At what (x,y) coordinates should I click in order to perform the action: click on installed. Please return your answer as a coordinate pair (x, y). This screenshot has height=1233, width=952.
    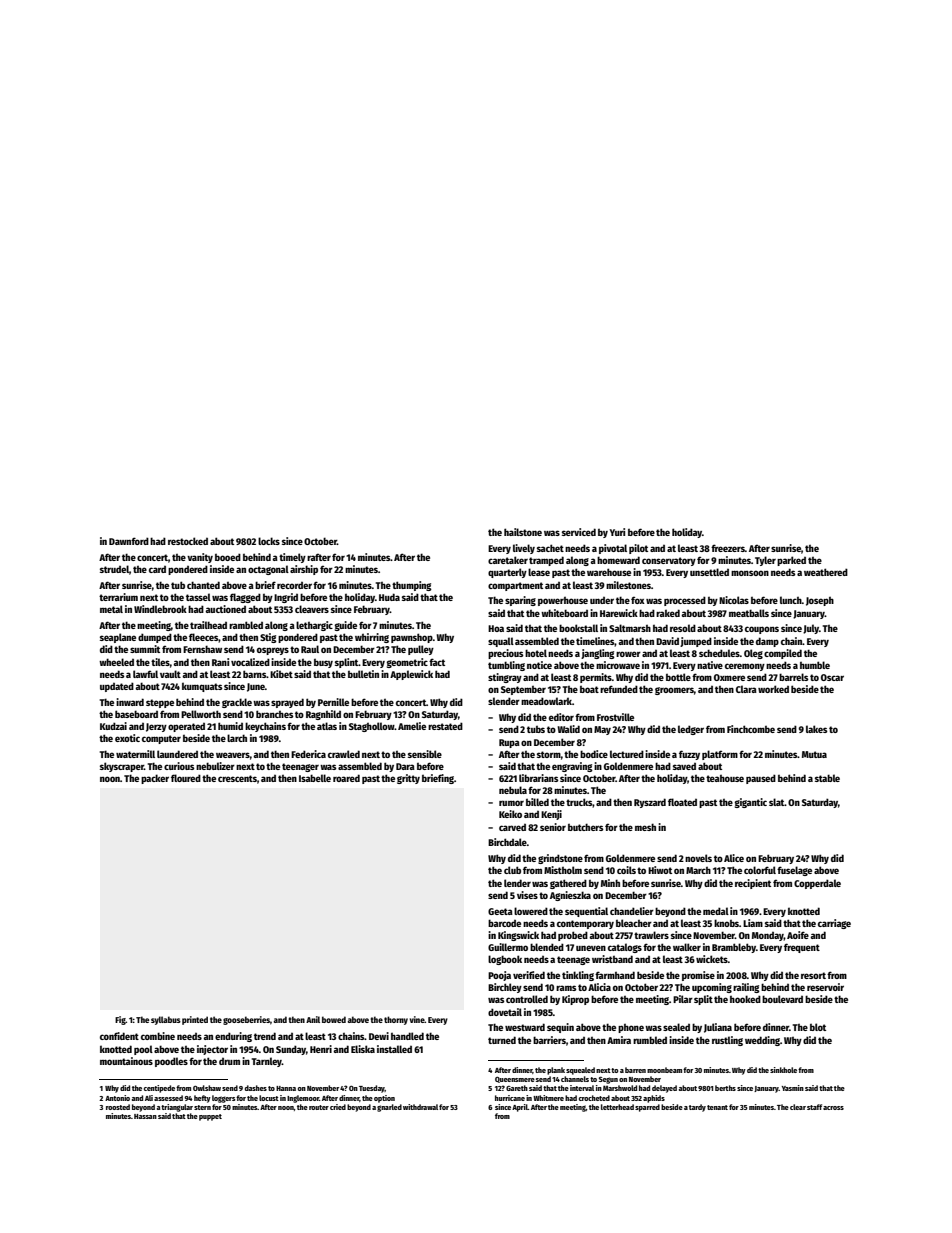
    Looking at the image, I should click on (394, 1049).
